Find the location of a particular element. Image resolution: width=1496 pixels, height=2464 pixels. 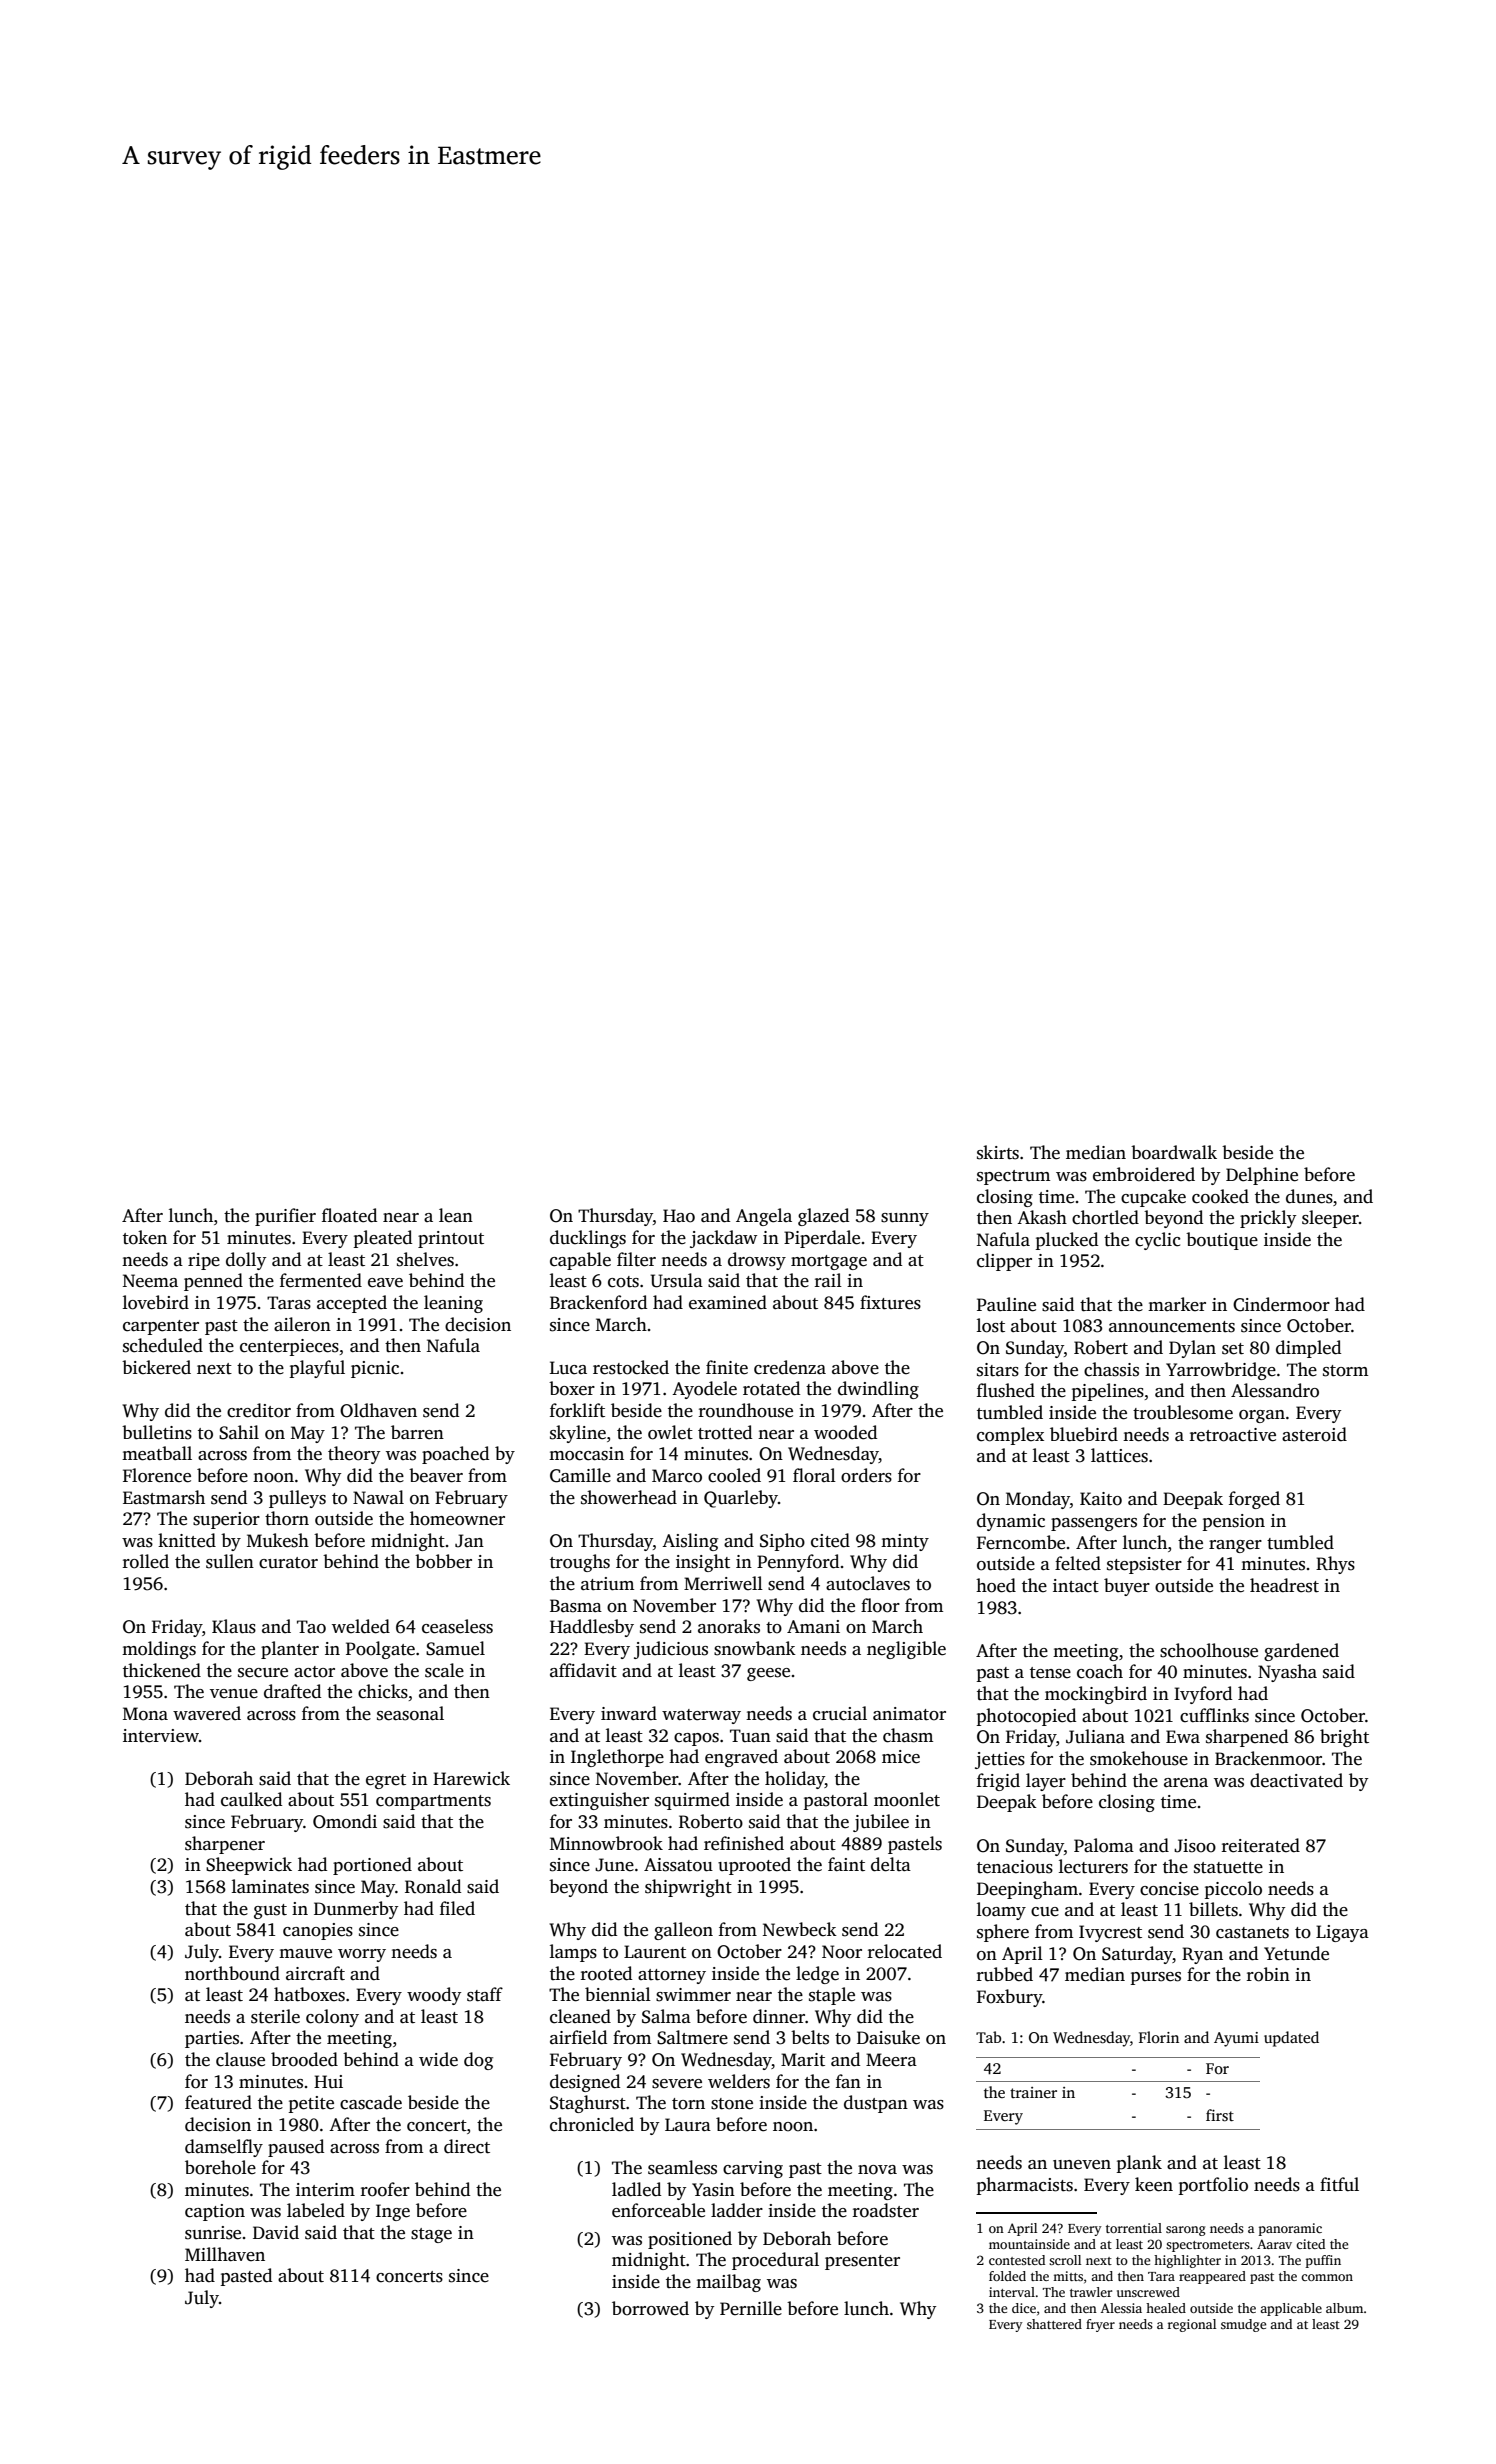

moonlet is located at coordinates (907, 1799).
